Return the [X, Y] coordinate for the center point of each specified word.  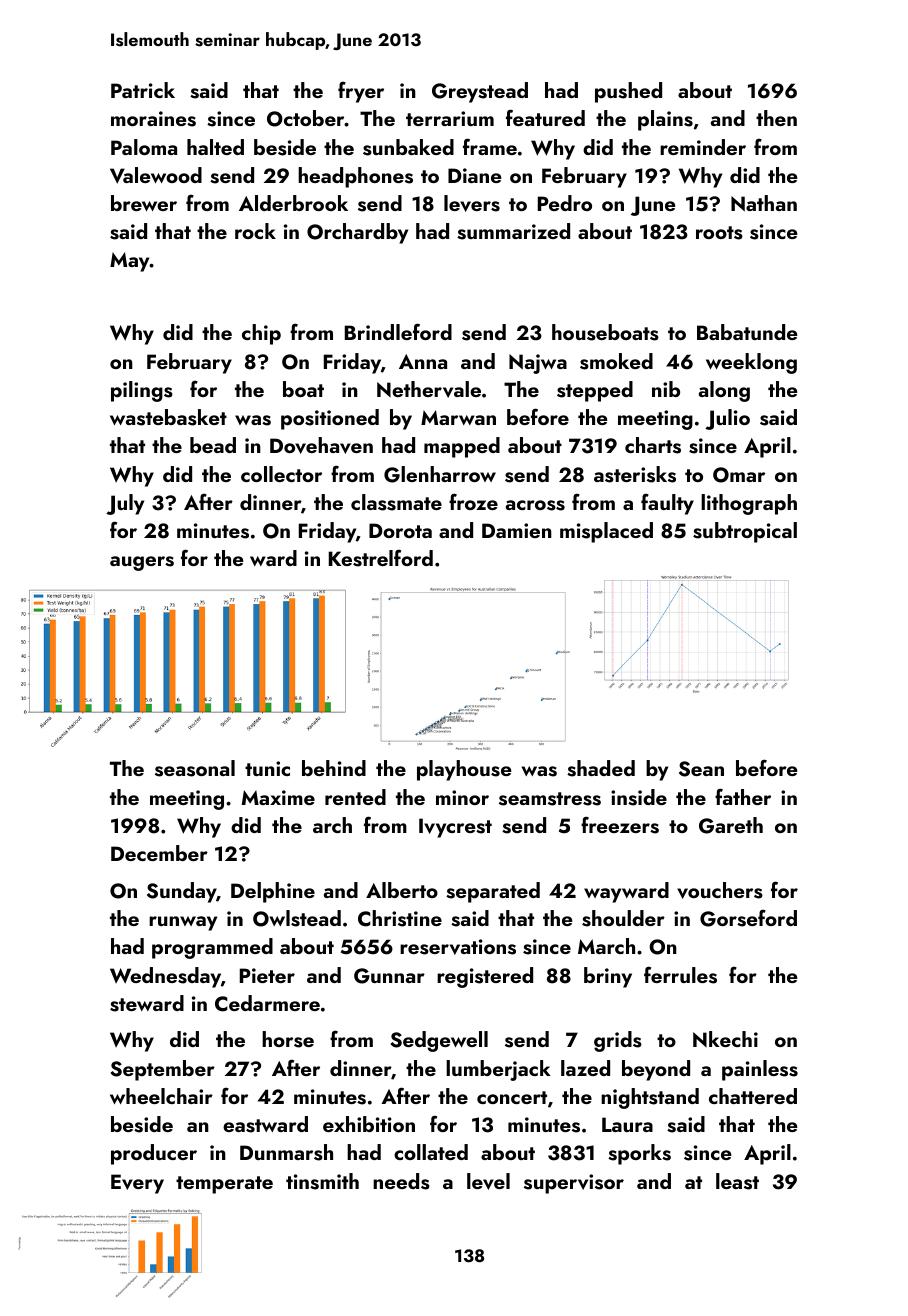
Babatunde [747, 332]
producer [154, 1154]
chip [261, 334]
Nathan [764, 203]
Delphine [273, 892]
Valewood [156, 175]
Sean [701, 769]
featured [545, 117]
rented [355, 797]
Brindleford [398, 331]
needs [401, 1181]
